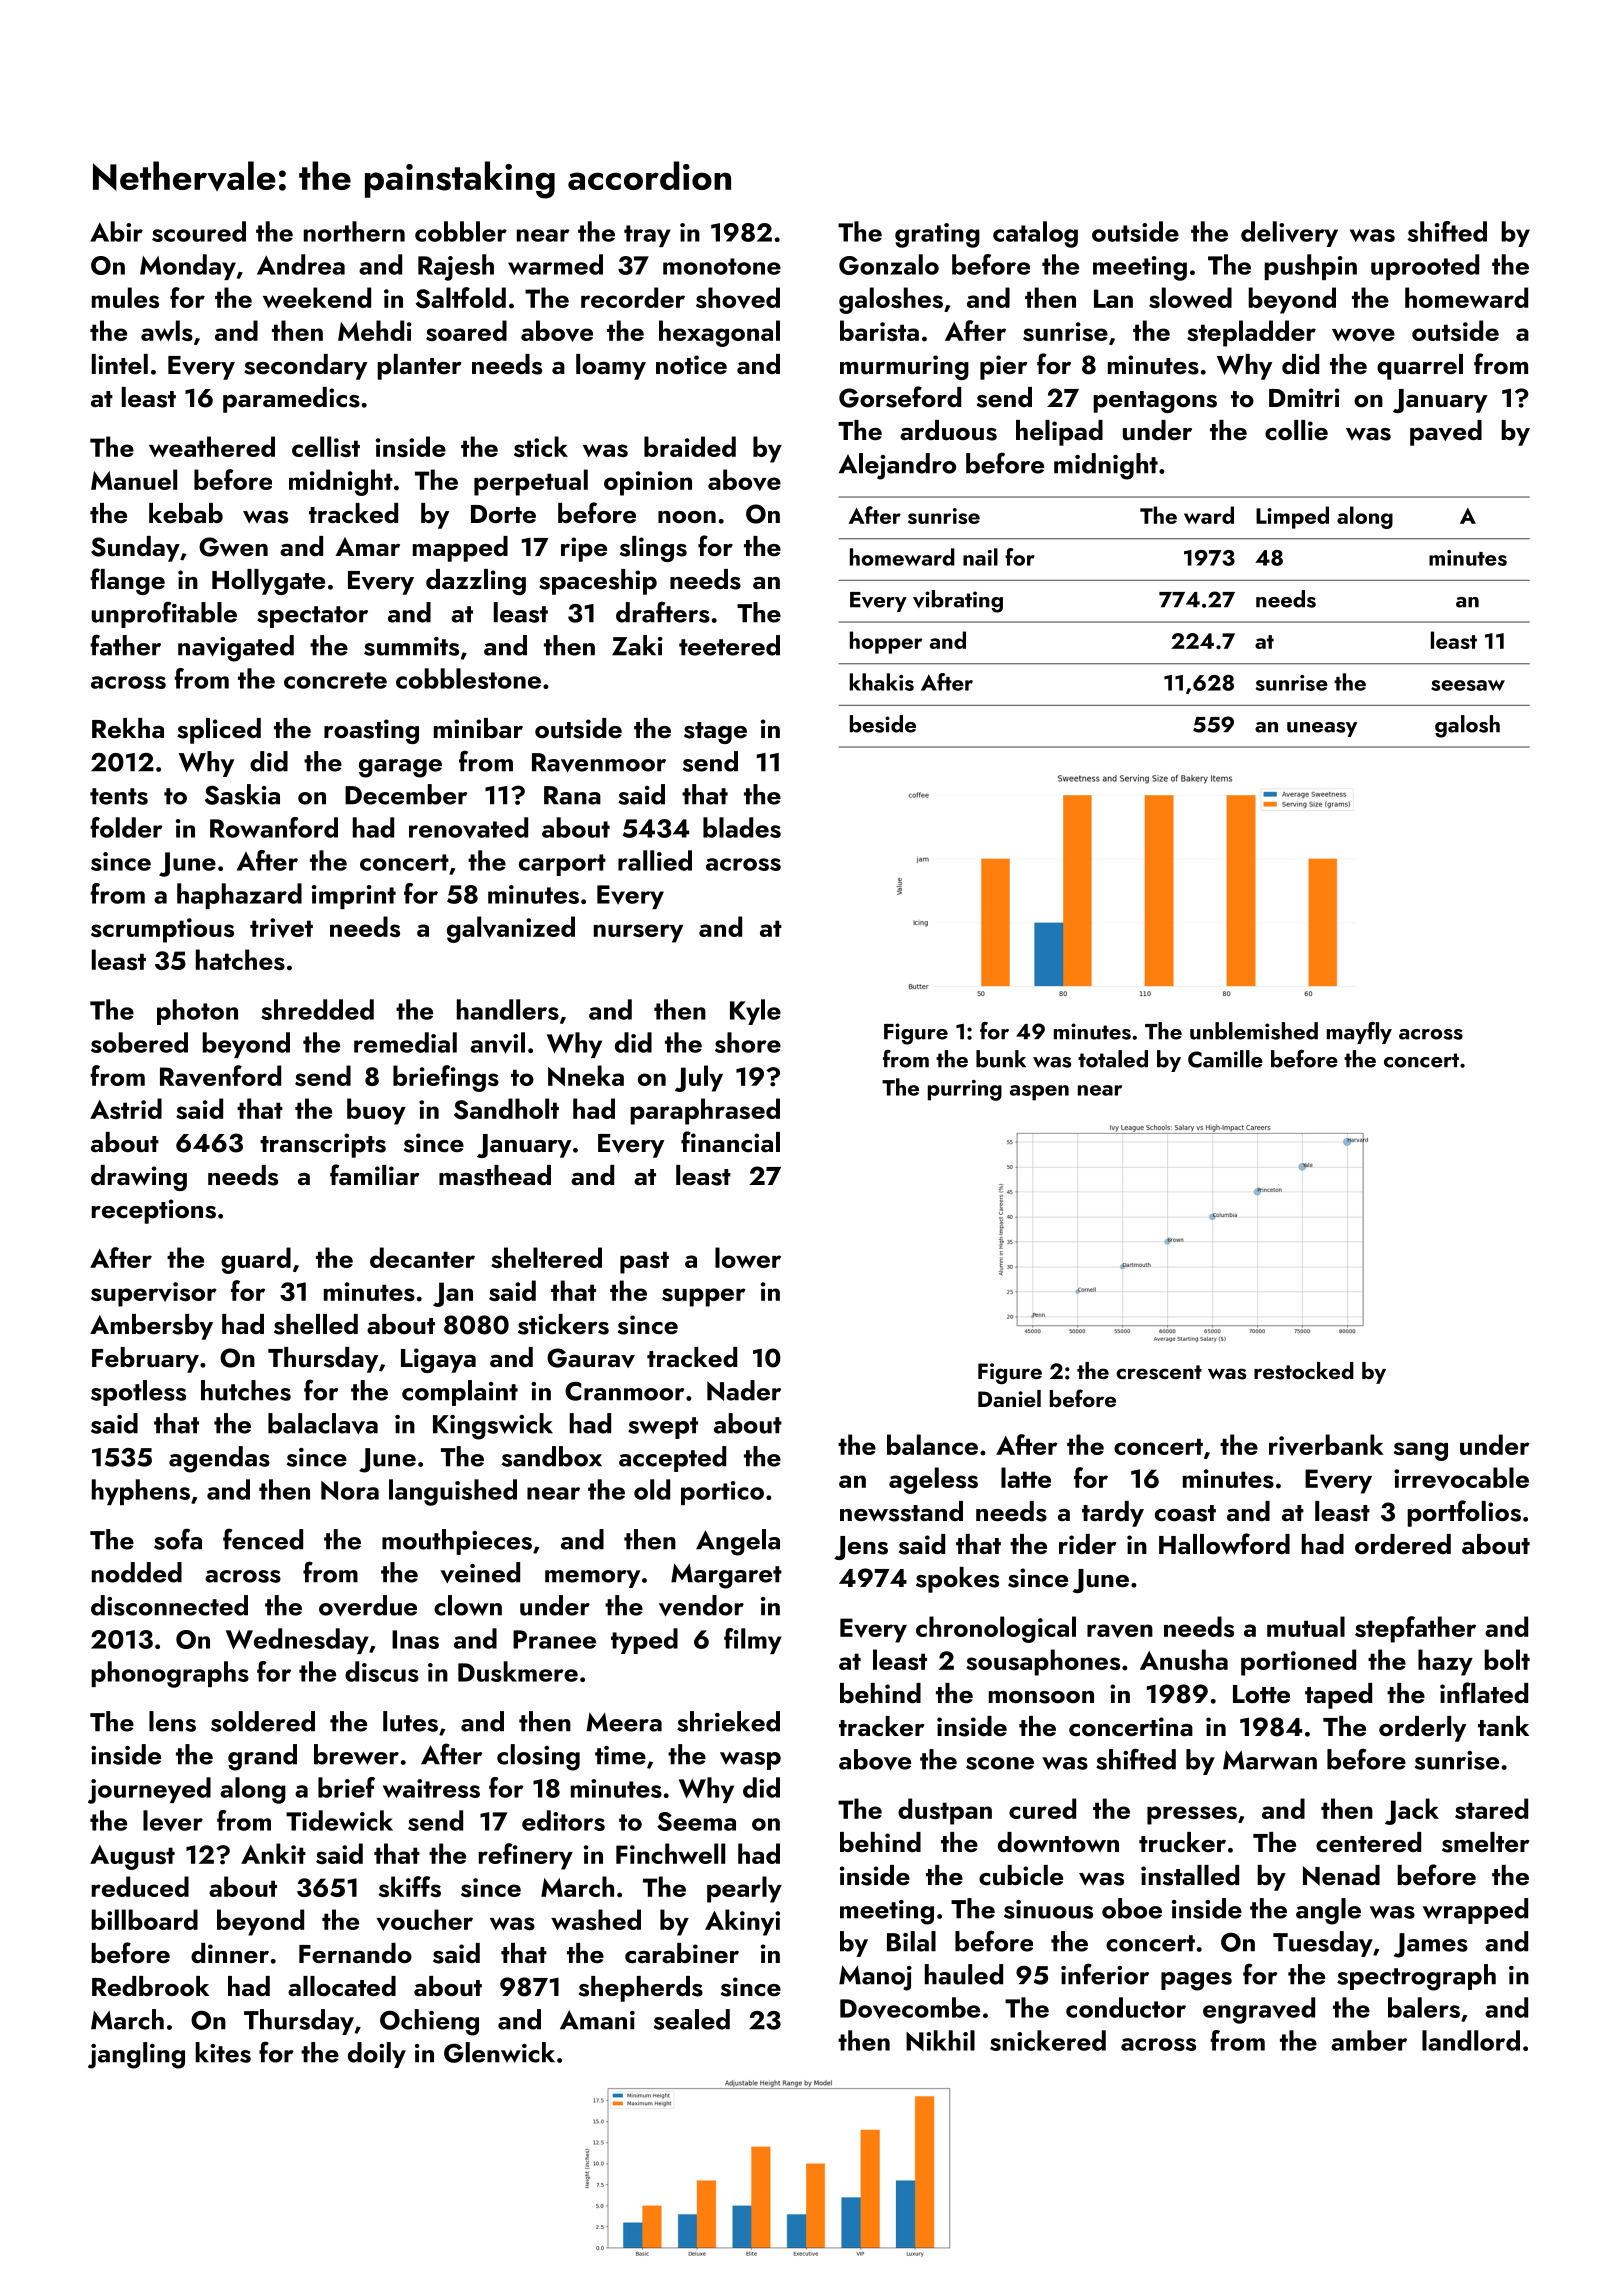  What do you see at coordinates (493, 1426) in the page?
I see `Kingswick` at bounding box center [493, 1426].
